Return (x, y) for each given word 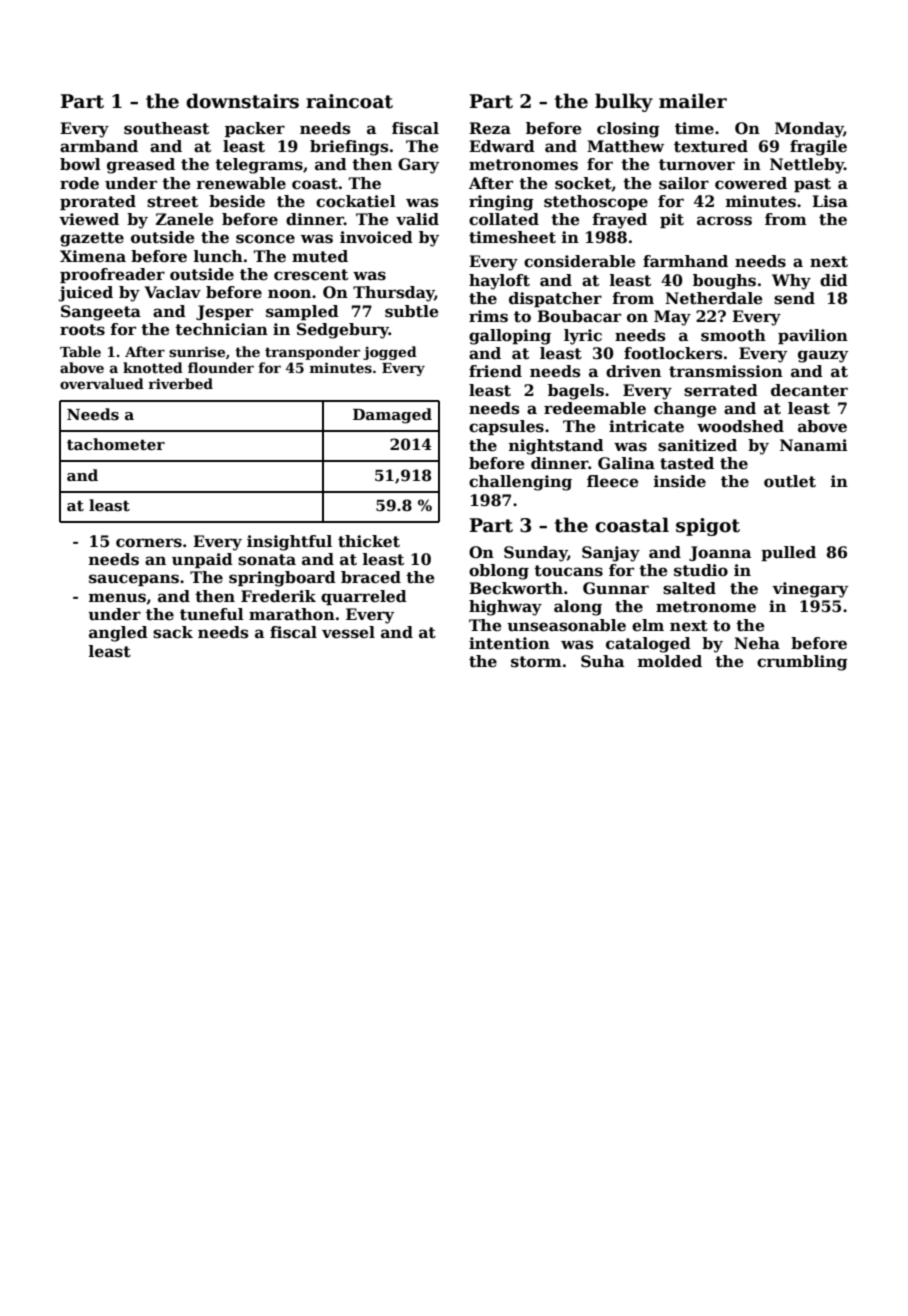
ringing (501, 203)
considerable (580, 261)
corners (149, 543)
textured (711, 146)
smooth (733, 335)
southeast (166, 128)
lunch (218, 256)
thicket (369, 541)
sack (173, 632)
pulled (788, 553)
